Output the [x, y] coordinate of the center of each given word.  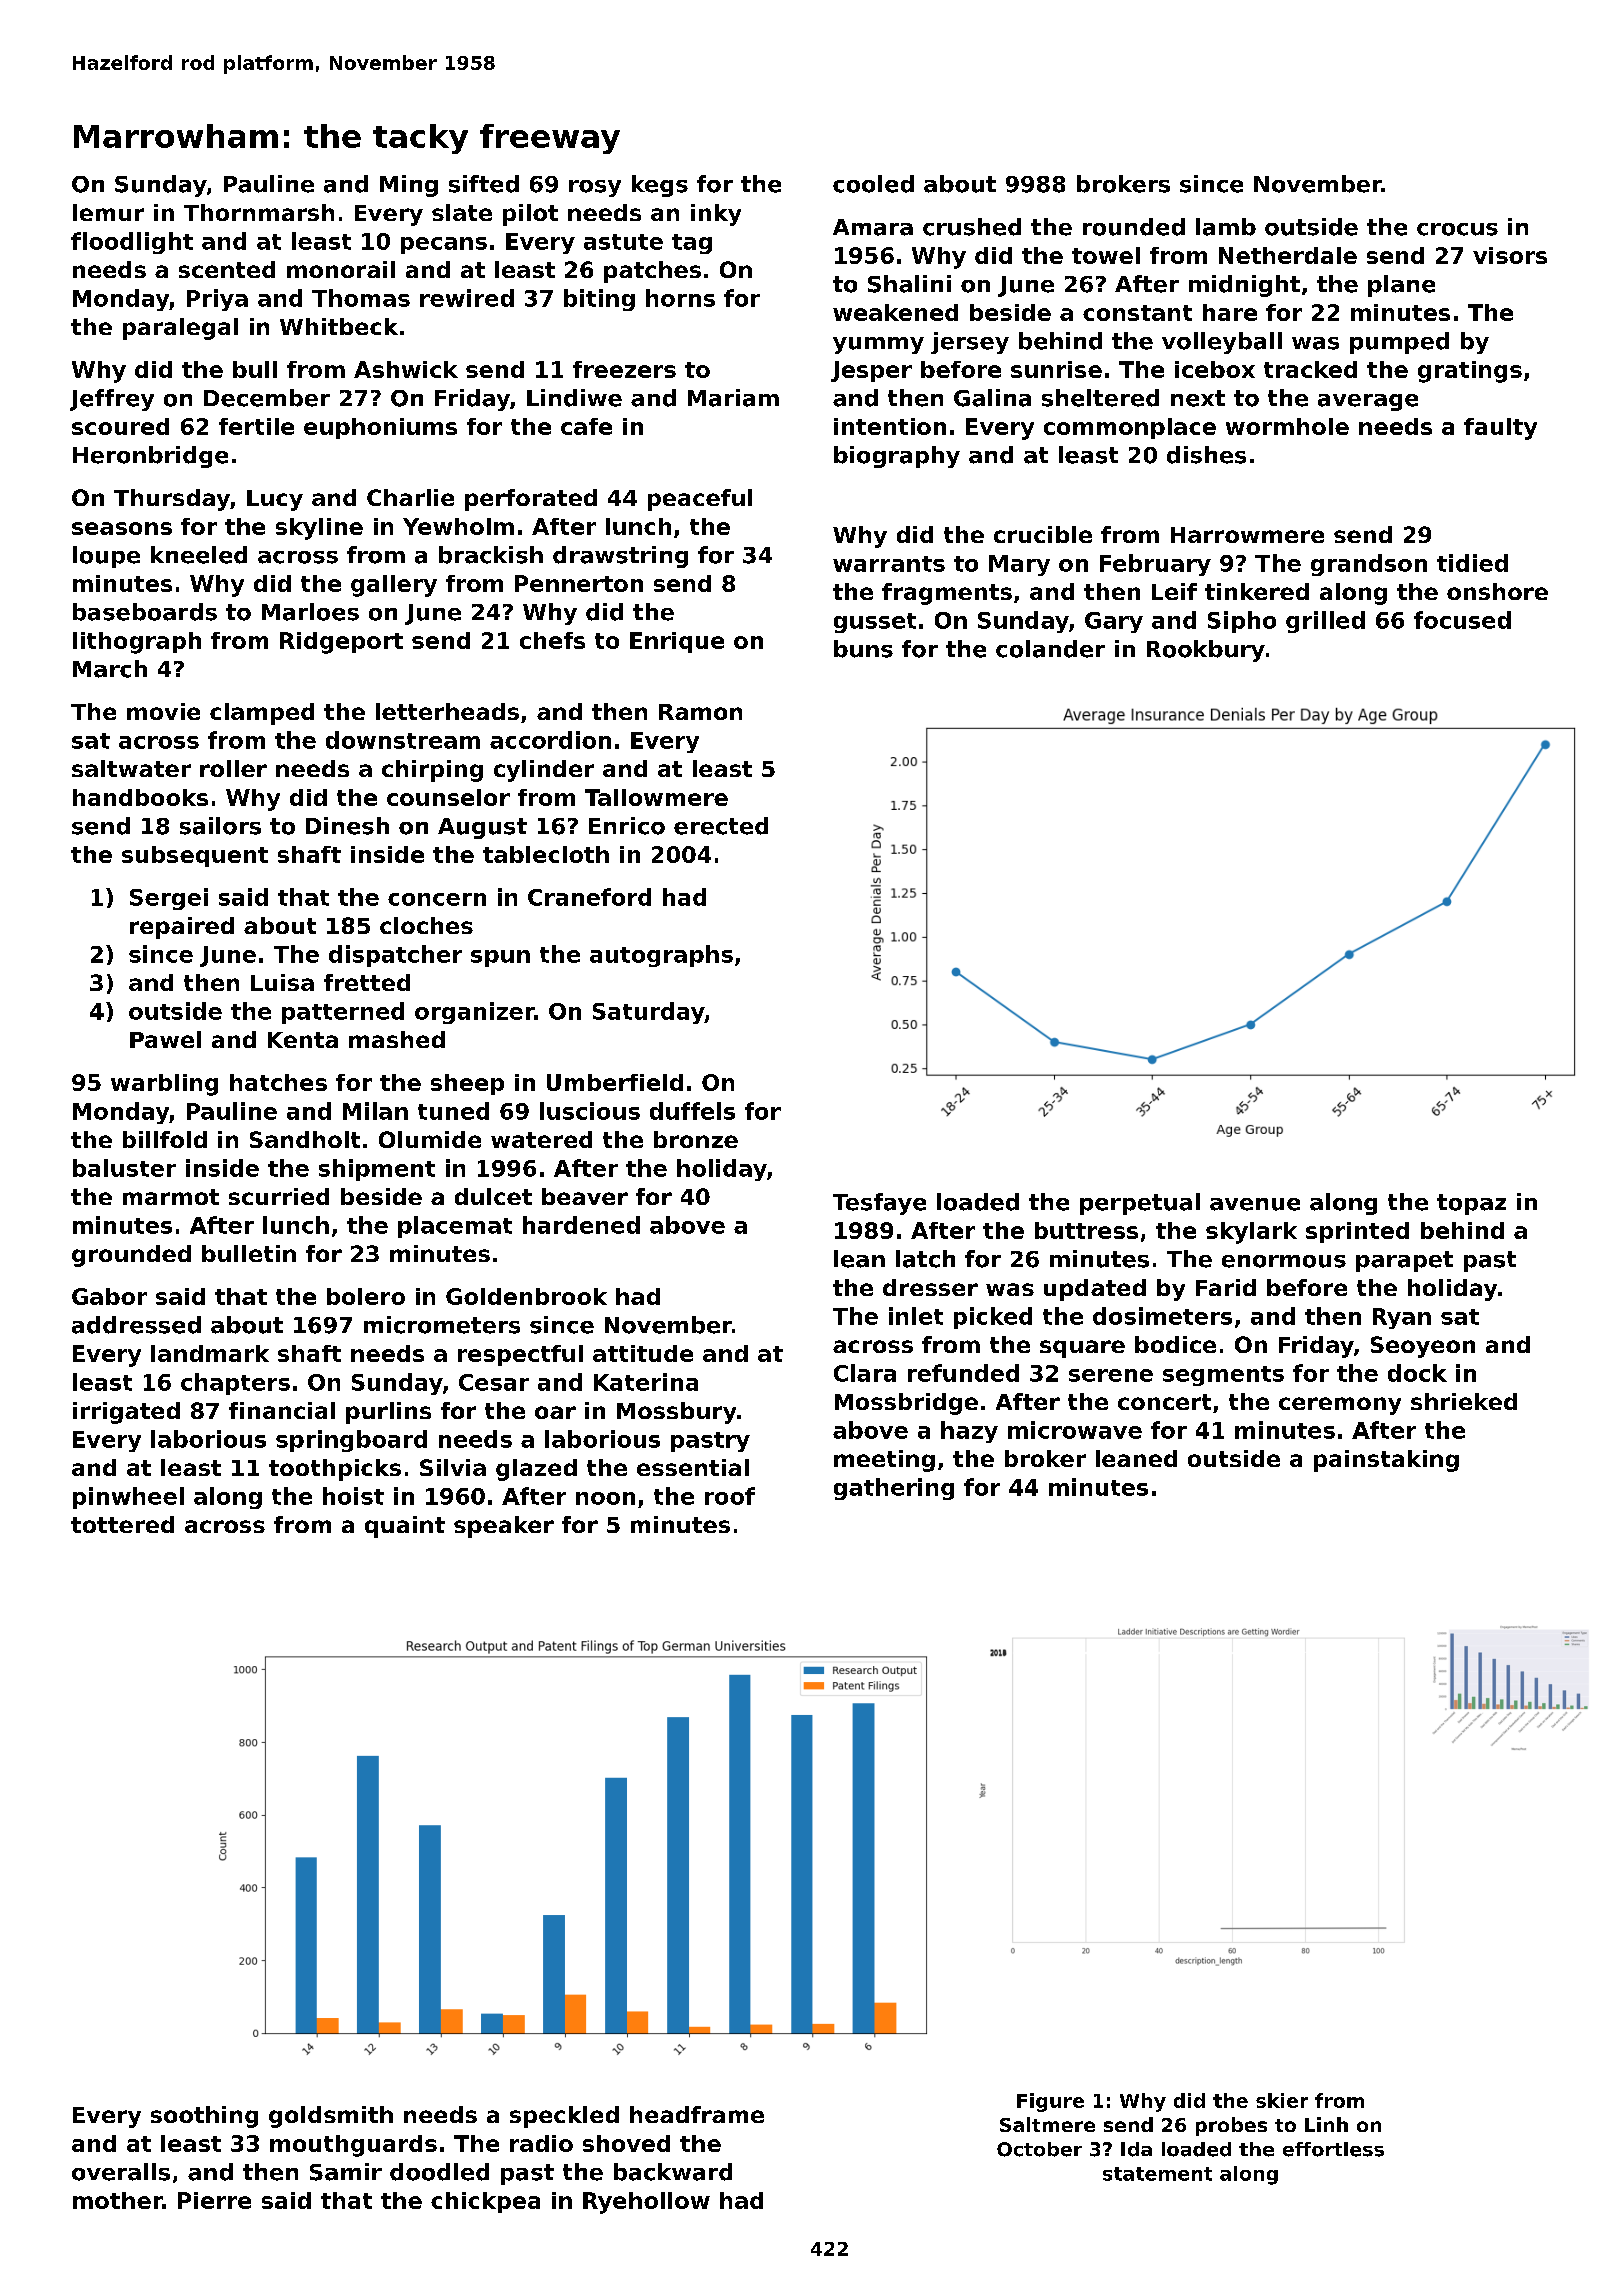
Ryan [1402, 1318]
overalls [121, 2172]
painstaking [1386, 1461]
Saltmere [1047, 2124]
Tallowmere [656, 797]
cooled [873, 184]
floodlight [132, 243]
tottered [122, 1524]
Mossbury [676, 1413]
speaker [504, 1527]
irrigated [126, 1413]
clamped [262, 714]
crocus [1457, 229]
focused [1462, 620]
